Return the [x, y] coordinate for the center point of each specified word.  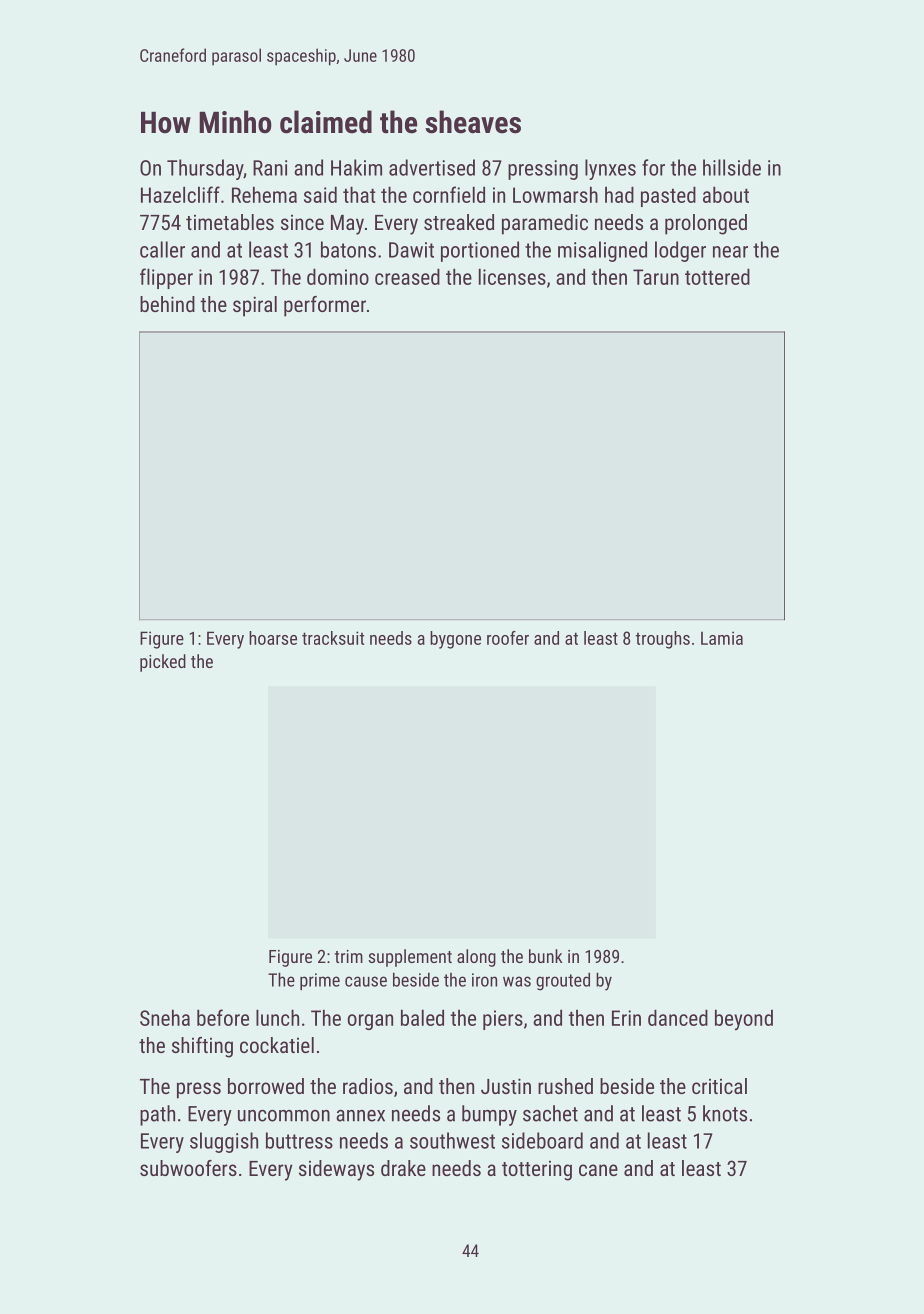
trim [349, 956]
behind [167, 304]
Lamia [722, 638]
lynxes [610, 169]
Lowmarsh [555, 194]
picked [163, 663]
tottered [717, 276]
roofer [508, 638]
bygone [455, 640]
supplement [410, 958]
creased [407, 276]
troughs [662, 640]
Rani [270, 168]
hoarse [273, 638]
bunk [546, 956]
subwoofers [188, 1168]
